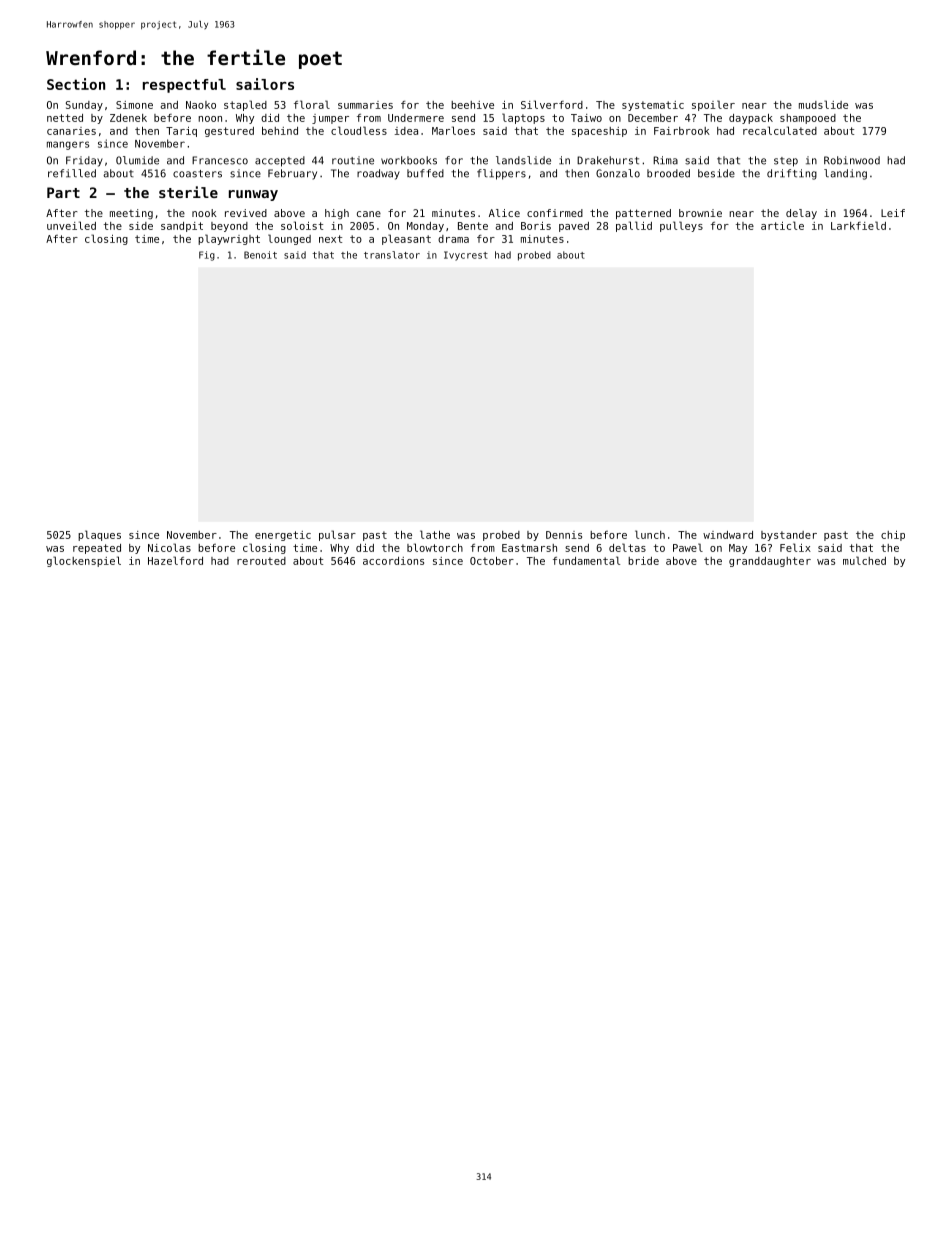 The width and height of the document is (952, 1233). I want to click on Friday, so click(84, 161).
